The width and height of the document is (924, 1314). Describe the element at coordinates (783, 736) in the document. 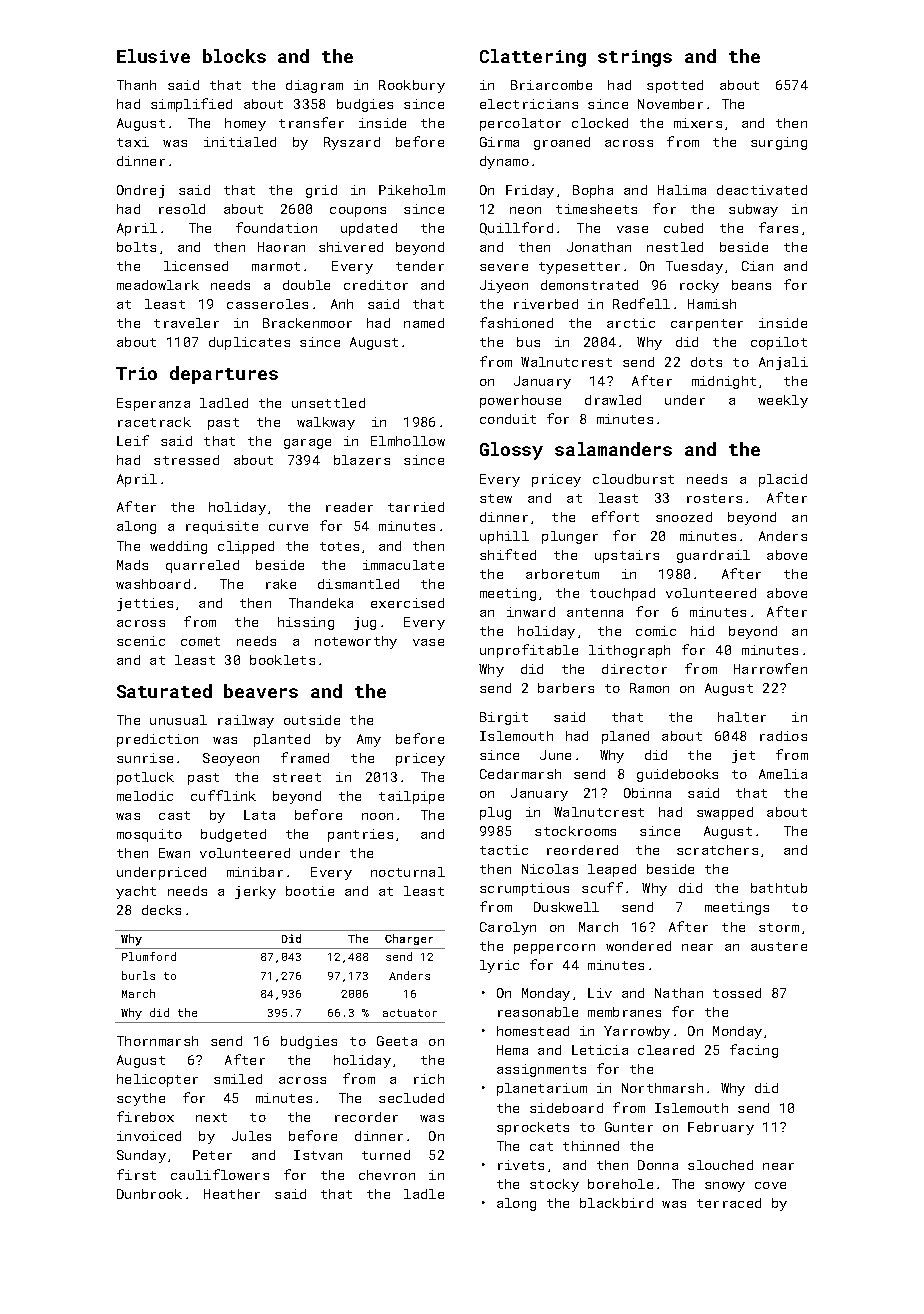

I see `radios` at that location.
